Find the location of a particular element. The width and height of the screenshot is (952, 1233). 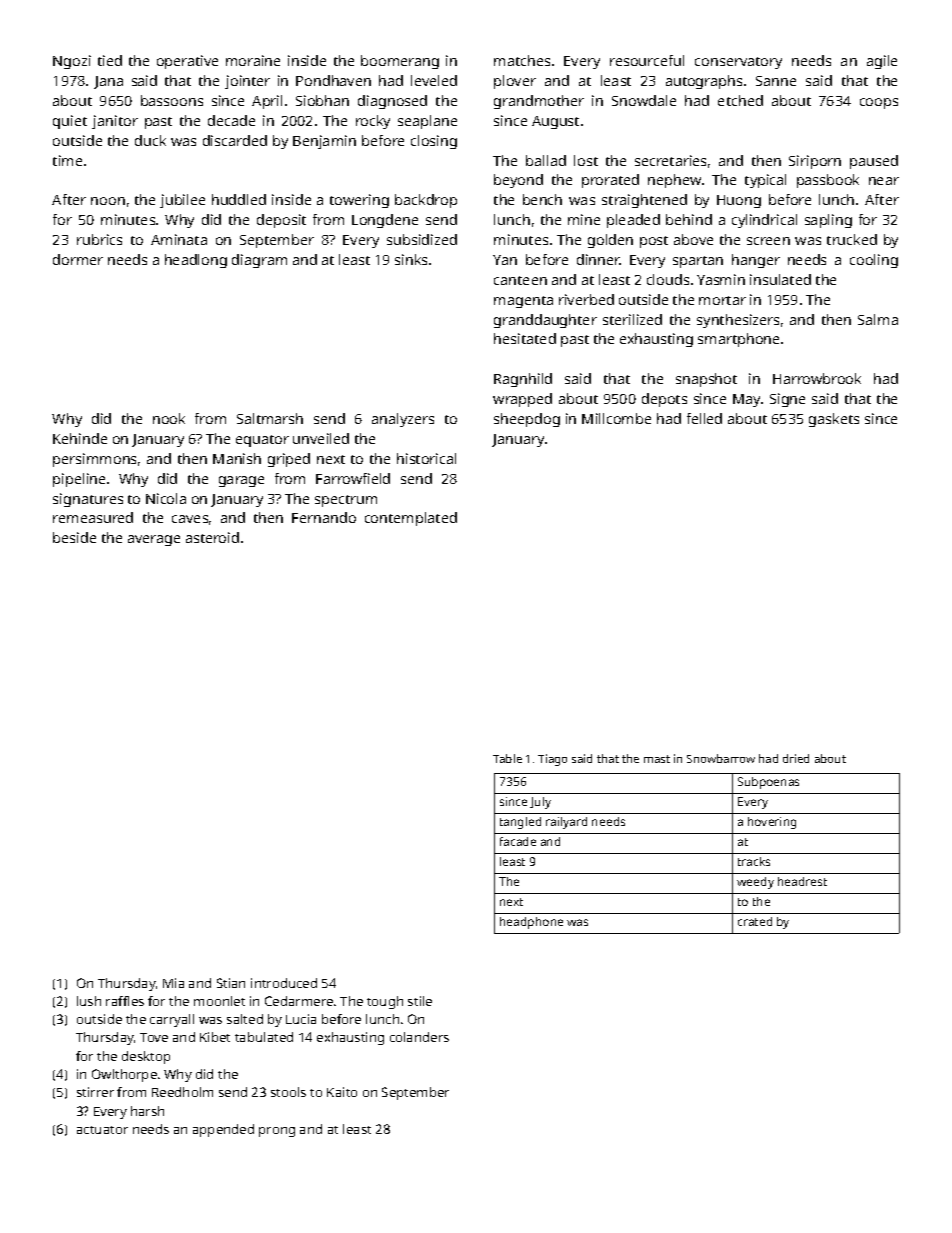

Millcombe is located at coordinates (616, 418).
